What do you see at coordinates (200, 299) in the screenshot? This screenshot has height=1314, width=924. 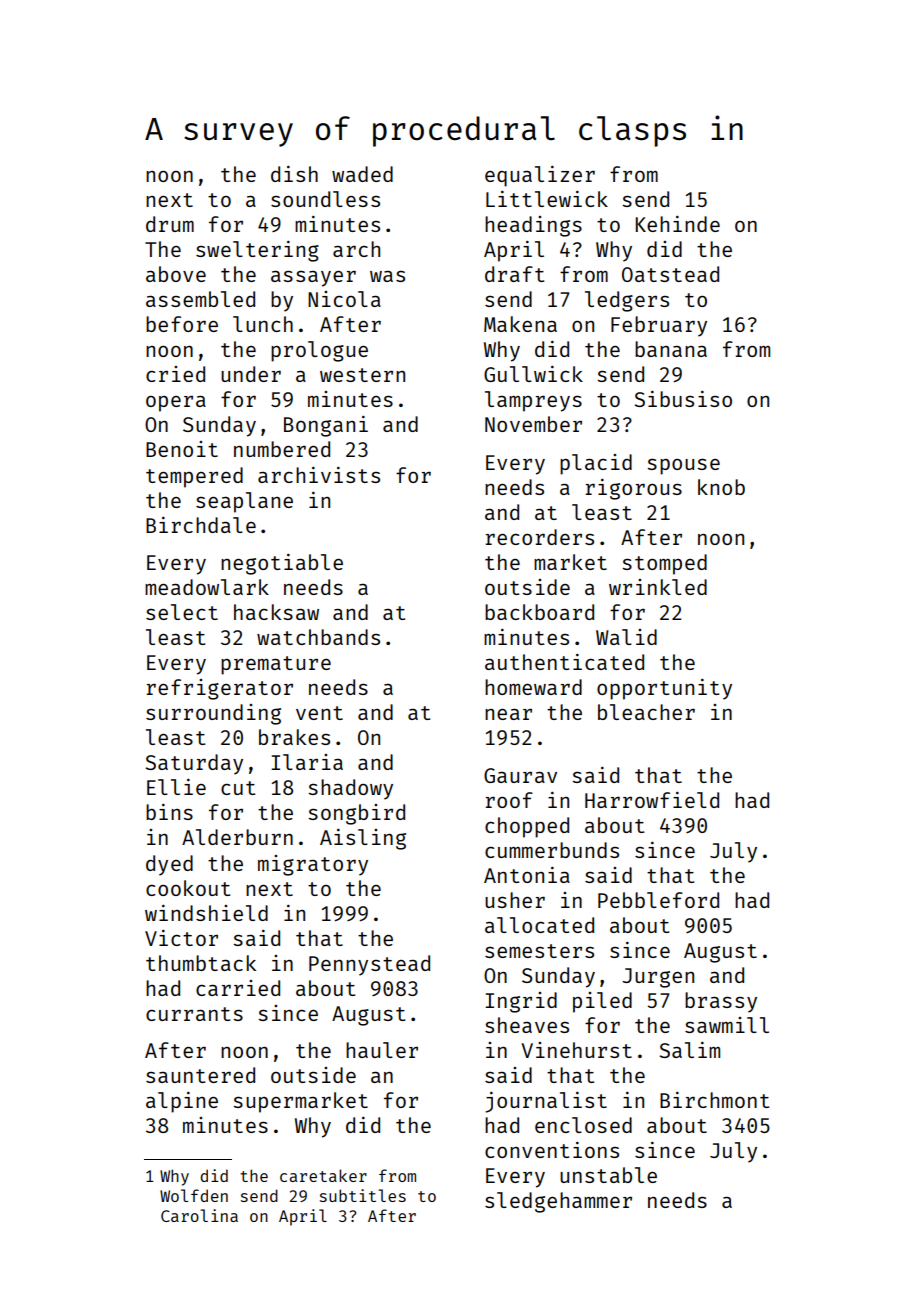 I see `assembled` at bounding box center [200, 299].
